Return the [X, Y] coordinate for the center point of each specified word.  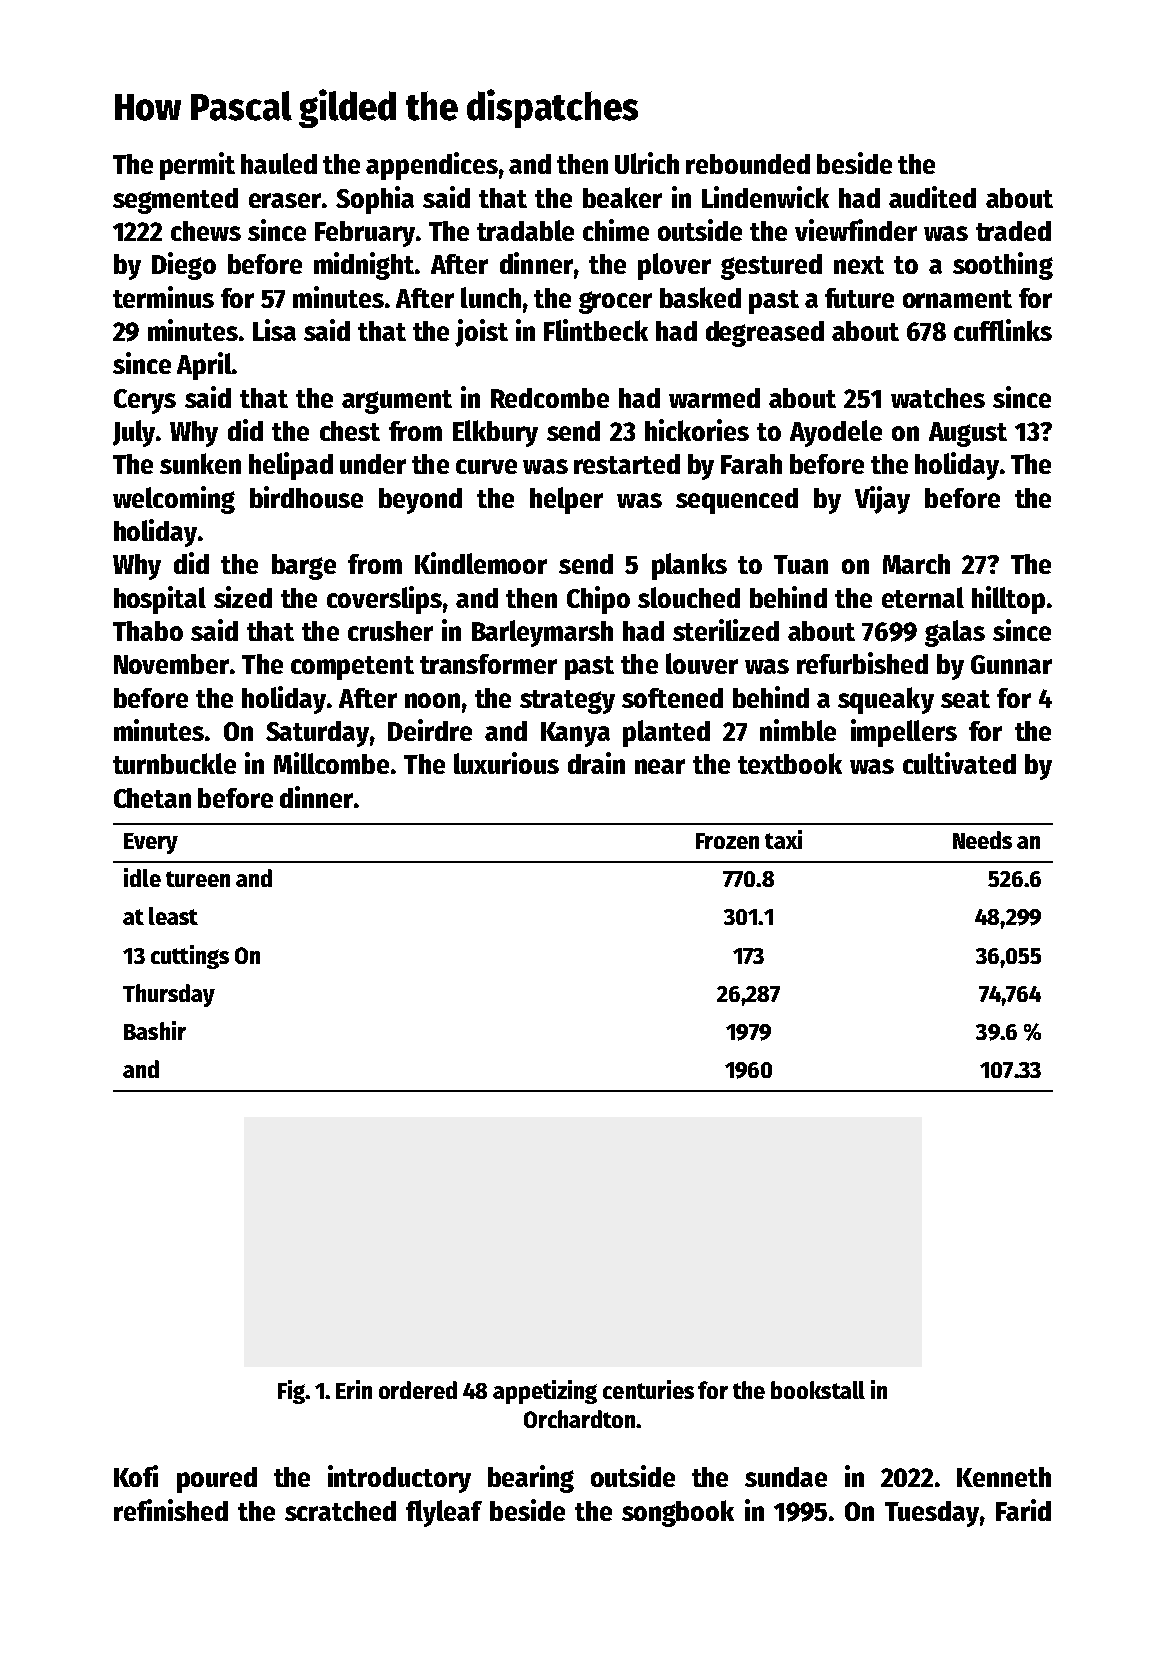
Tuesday [932, 1514]
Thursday [169, 995]
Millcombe [331, 763]
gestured [771, 267]
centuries [648, 1389]
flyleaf [444, 1513]
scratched [340, 1511]
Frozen [727, 841]
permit [197, 166]
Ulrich [647, 163]
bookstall [818, 1390]
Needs [982, 840]
